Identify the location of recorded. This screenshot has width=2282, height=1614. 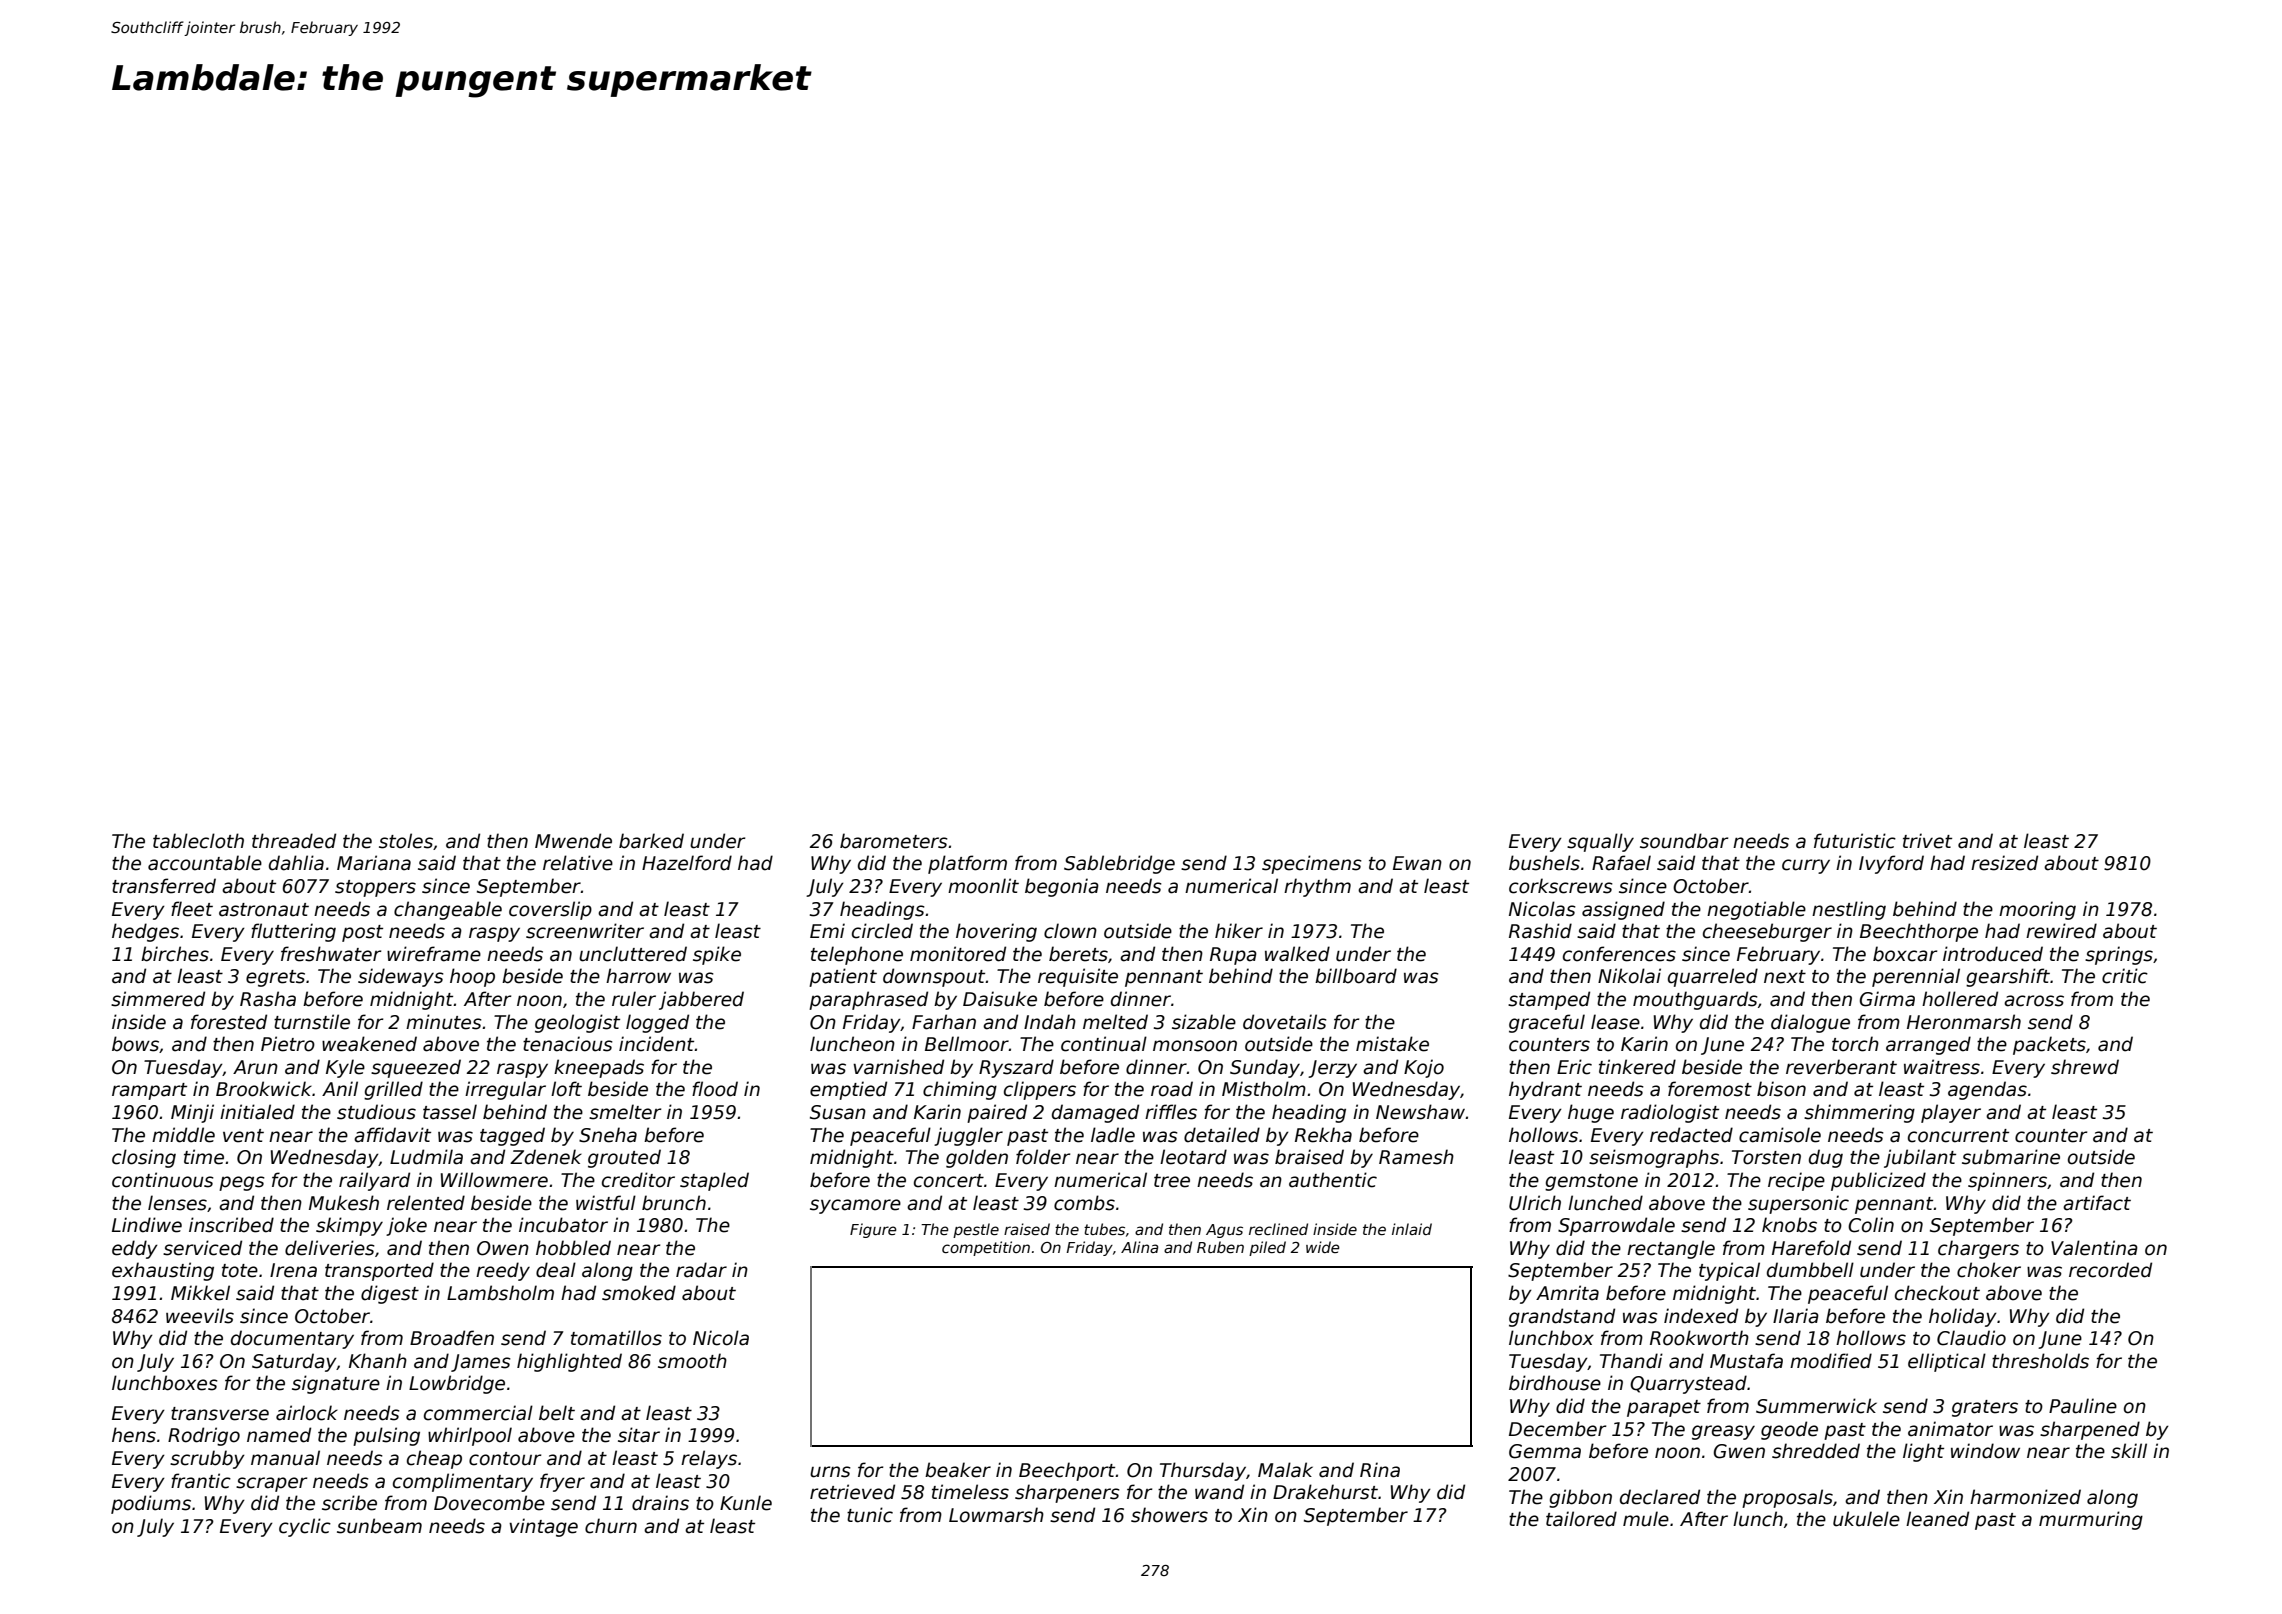
(2110, 1270).
